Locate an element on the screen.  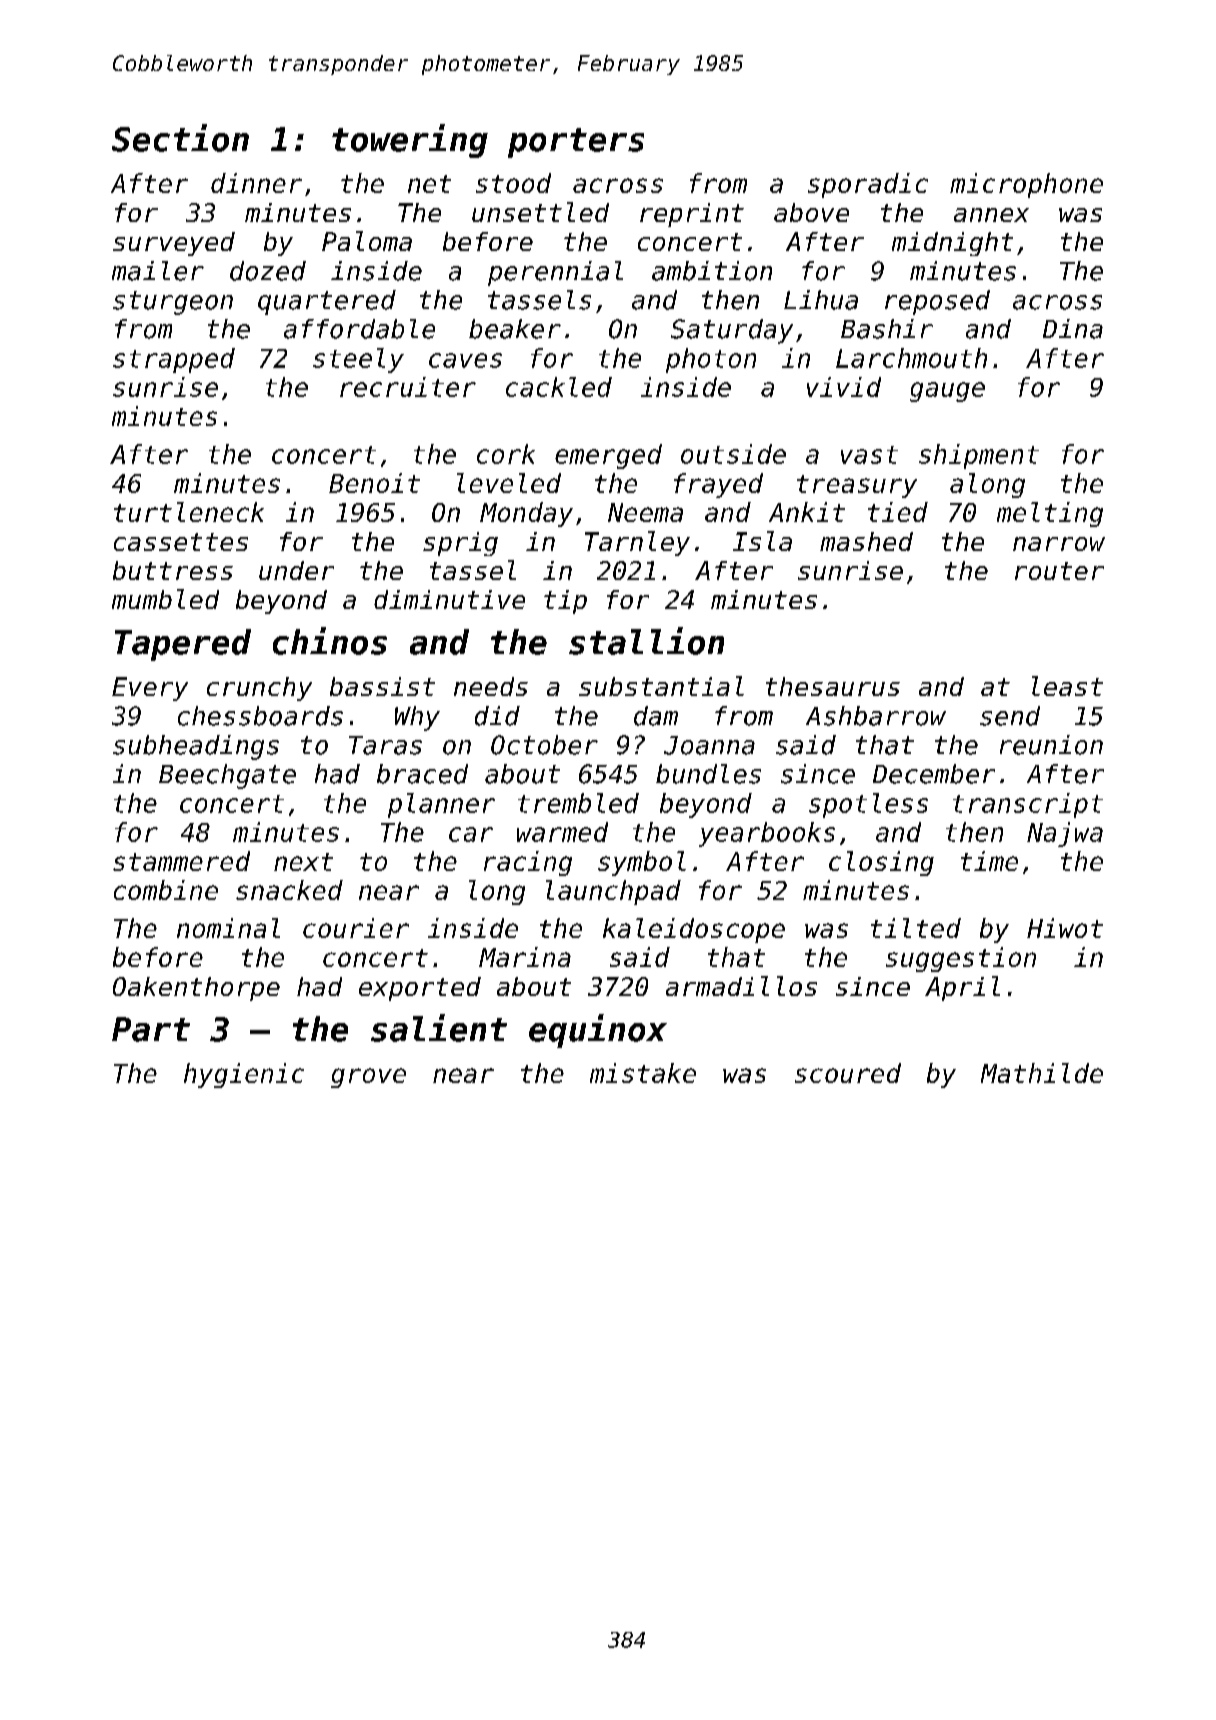
Part is located at coordinates (151, 1029).
